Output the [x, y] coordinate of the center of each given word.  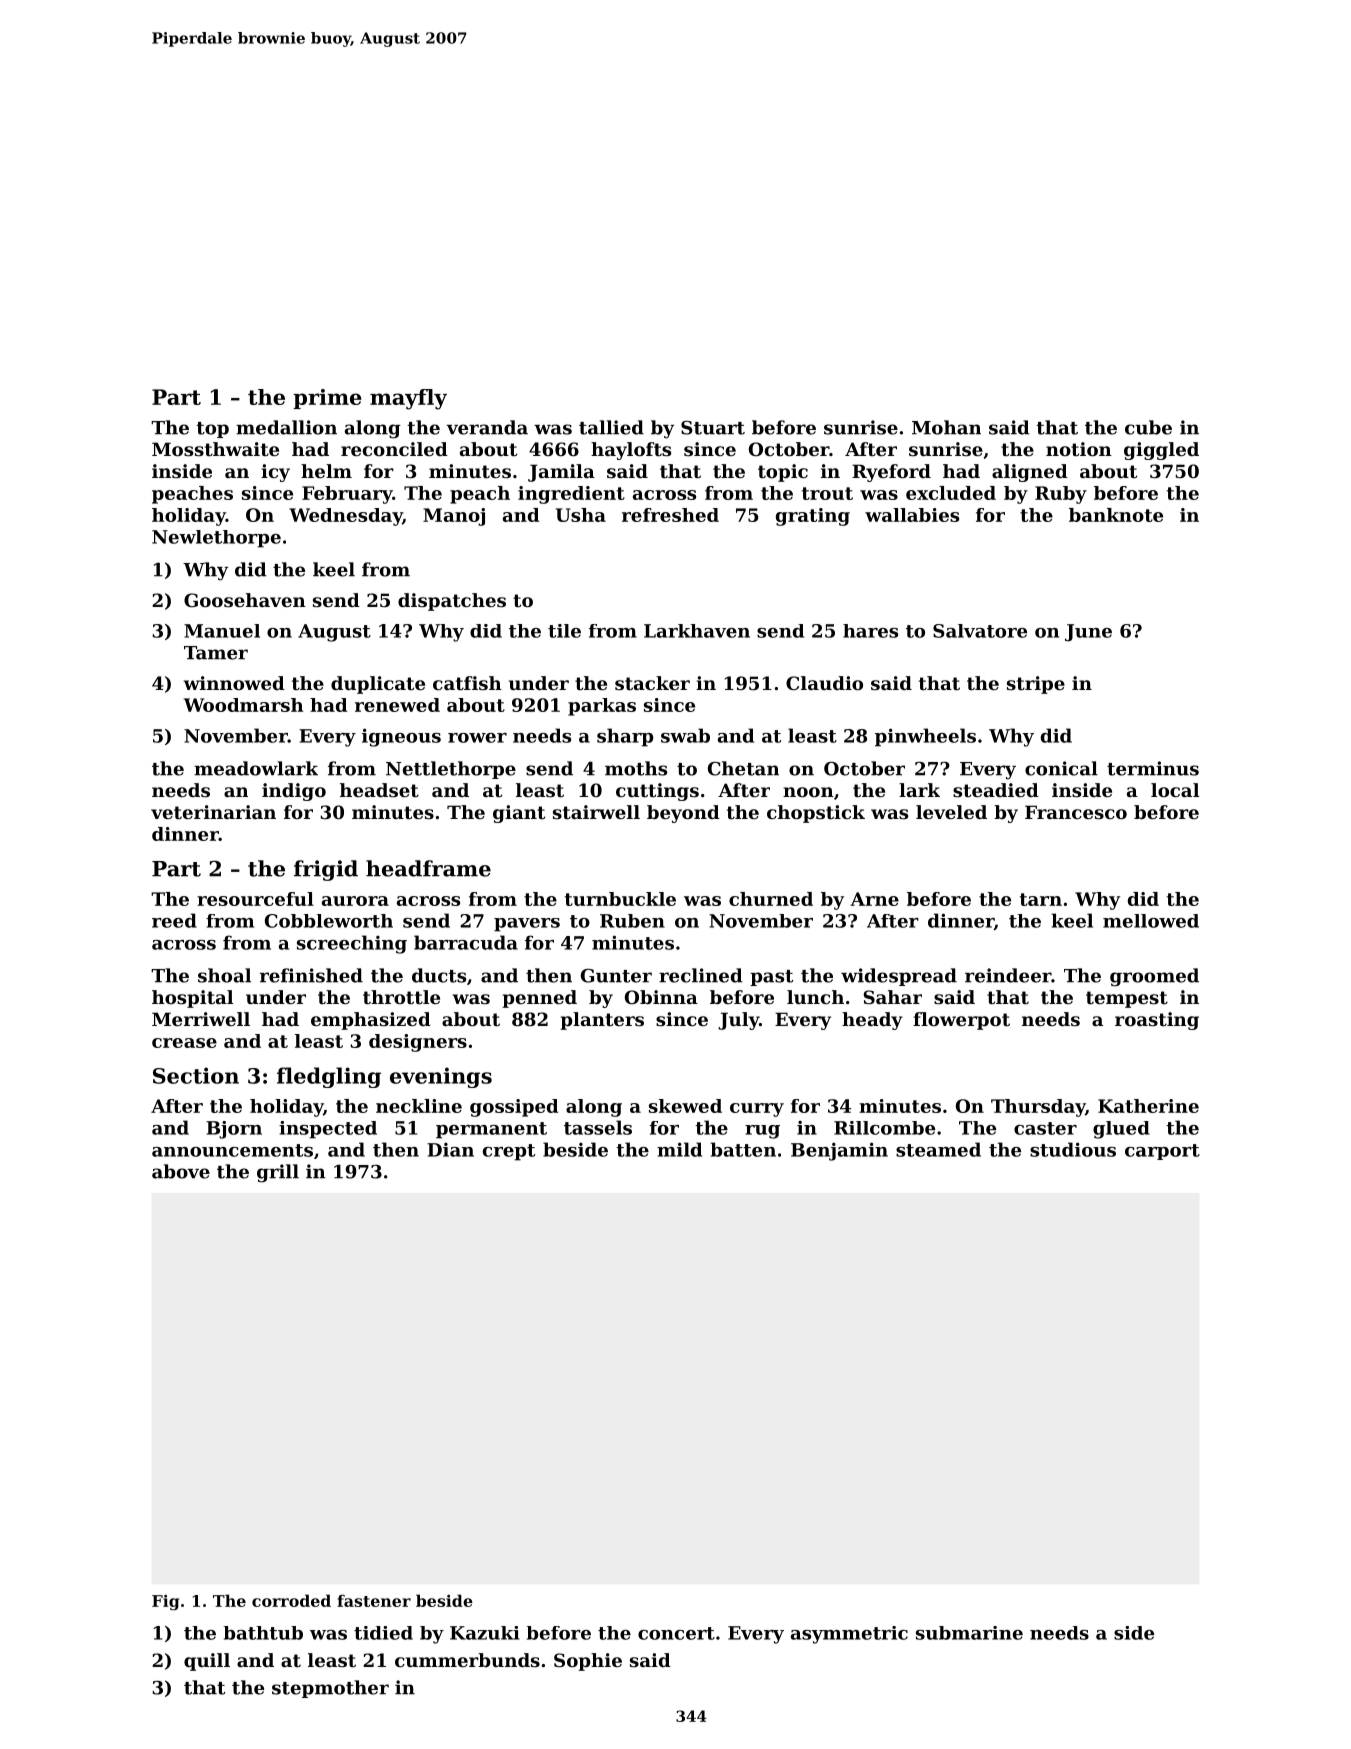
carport [1162, 1152]
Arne [874, 899]
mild [679, 1149]
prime [327, 399]
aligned [1030, 473]
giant [519, 814]
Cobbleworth [329, 921]
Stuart [713, 428]
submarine [969, 1633]
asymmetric [849, 1635]
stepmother [330, 1689]
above [181, 1171]
